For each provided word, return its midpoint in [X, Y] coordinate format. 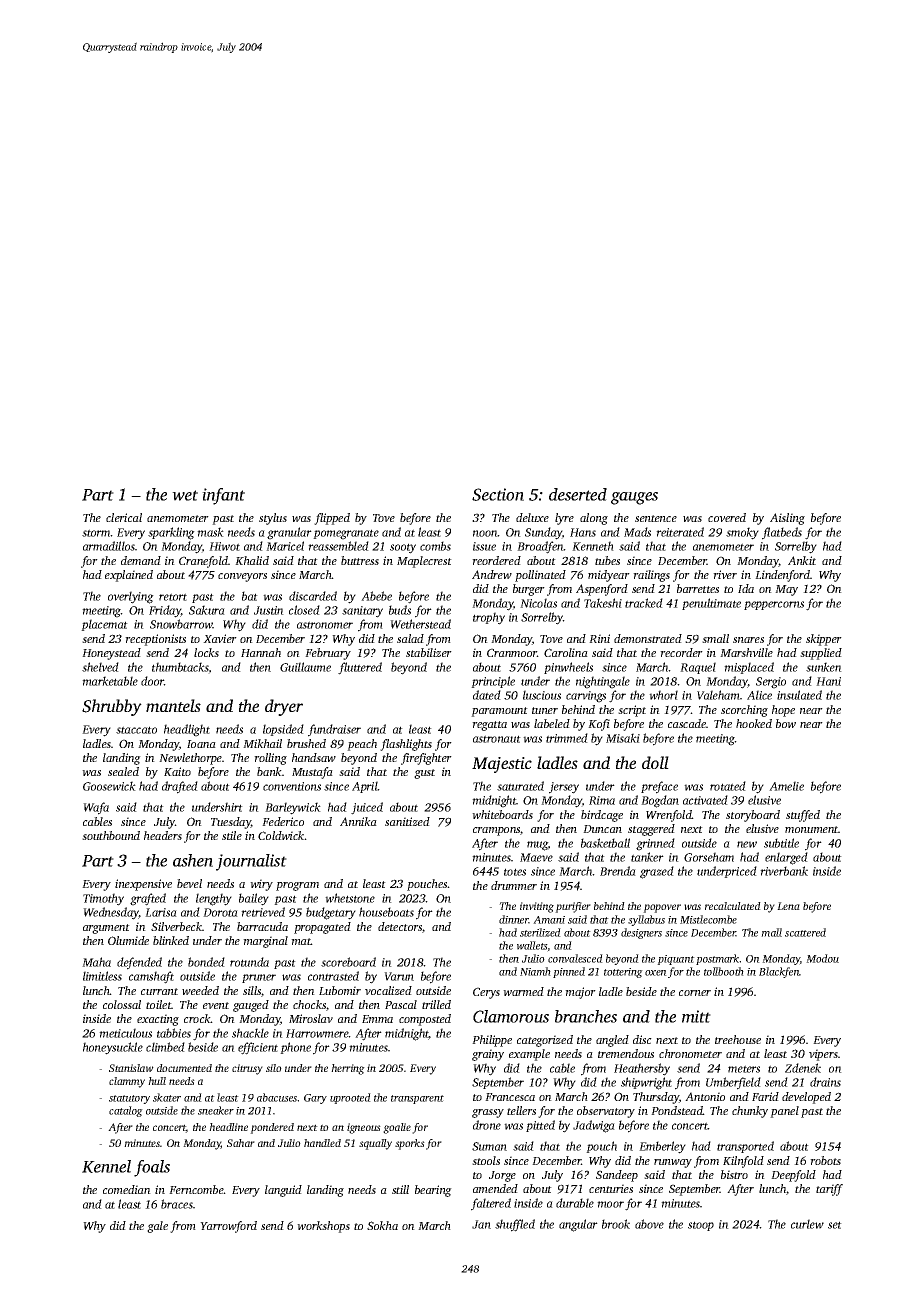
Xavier [220, 638]
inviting [537, 907]
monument [811, 829]
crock [197, 1018]
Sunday [543, 533]
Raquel [698, 668]
